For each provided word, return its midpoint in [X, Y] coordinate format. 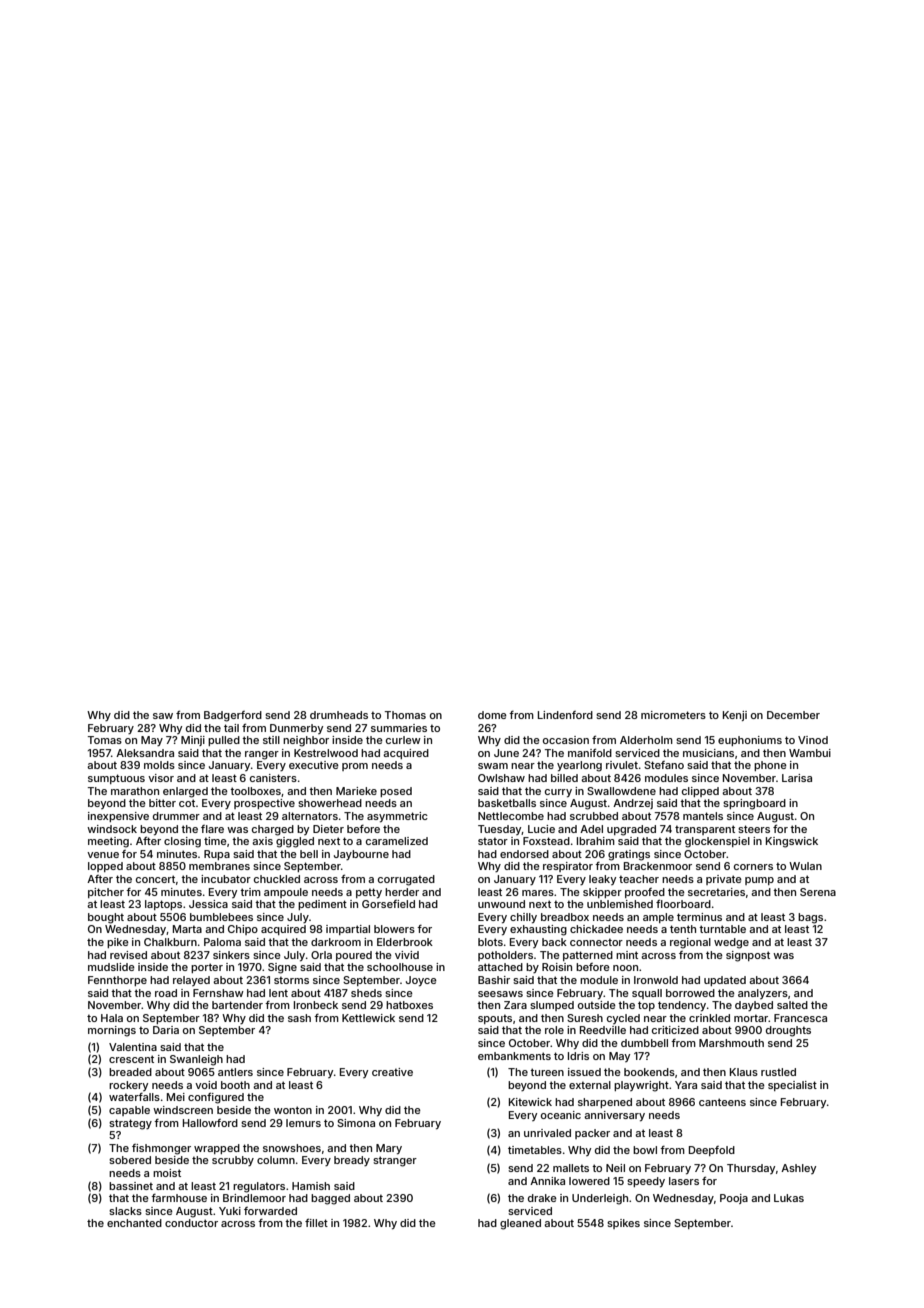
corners [753, 867]
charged [273, 830]
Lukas [789, 1198]
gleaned [520, 1224]
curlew [403, 740]
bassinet [131, 1186]
